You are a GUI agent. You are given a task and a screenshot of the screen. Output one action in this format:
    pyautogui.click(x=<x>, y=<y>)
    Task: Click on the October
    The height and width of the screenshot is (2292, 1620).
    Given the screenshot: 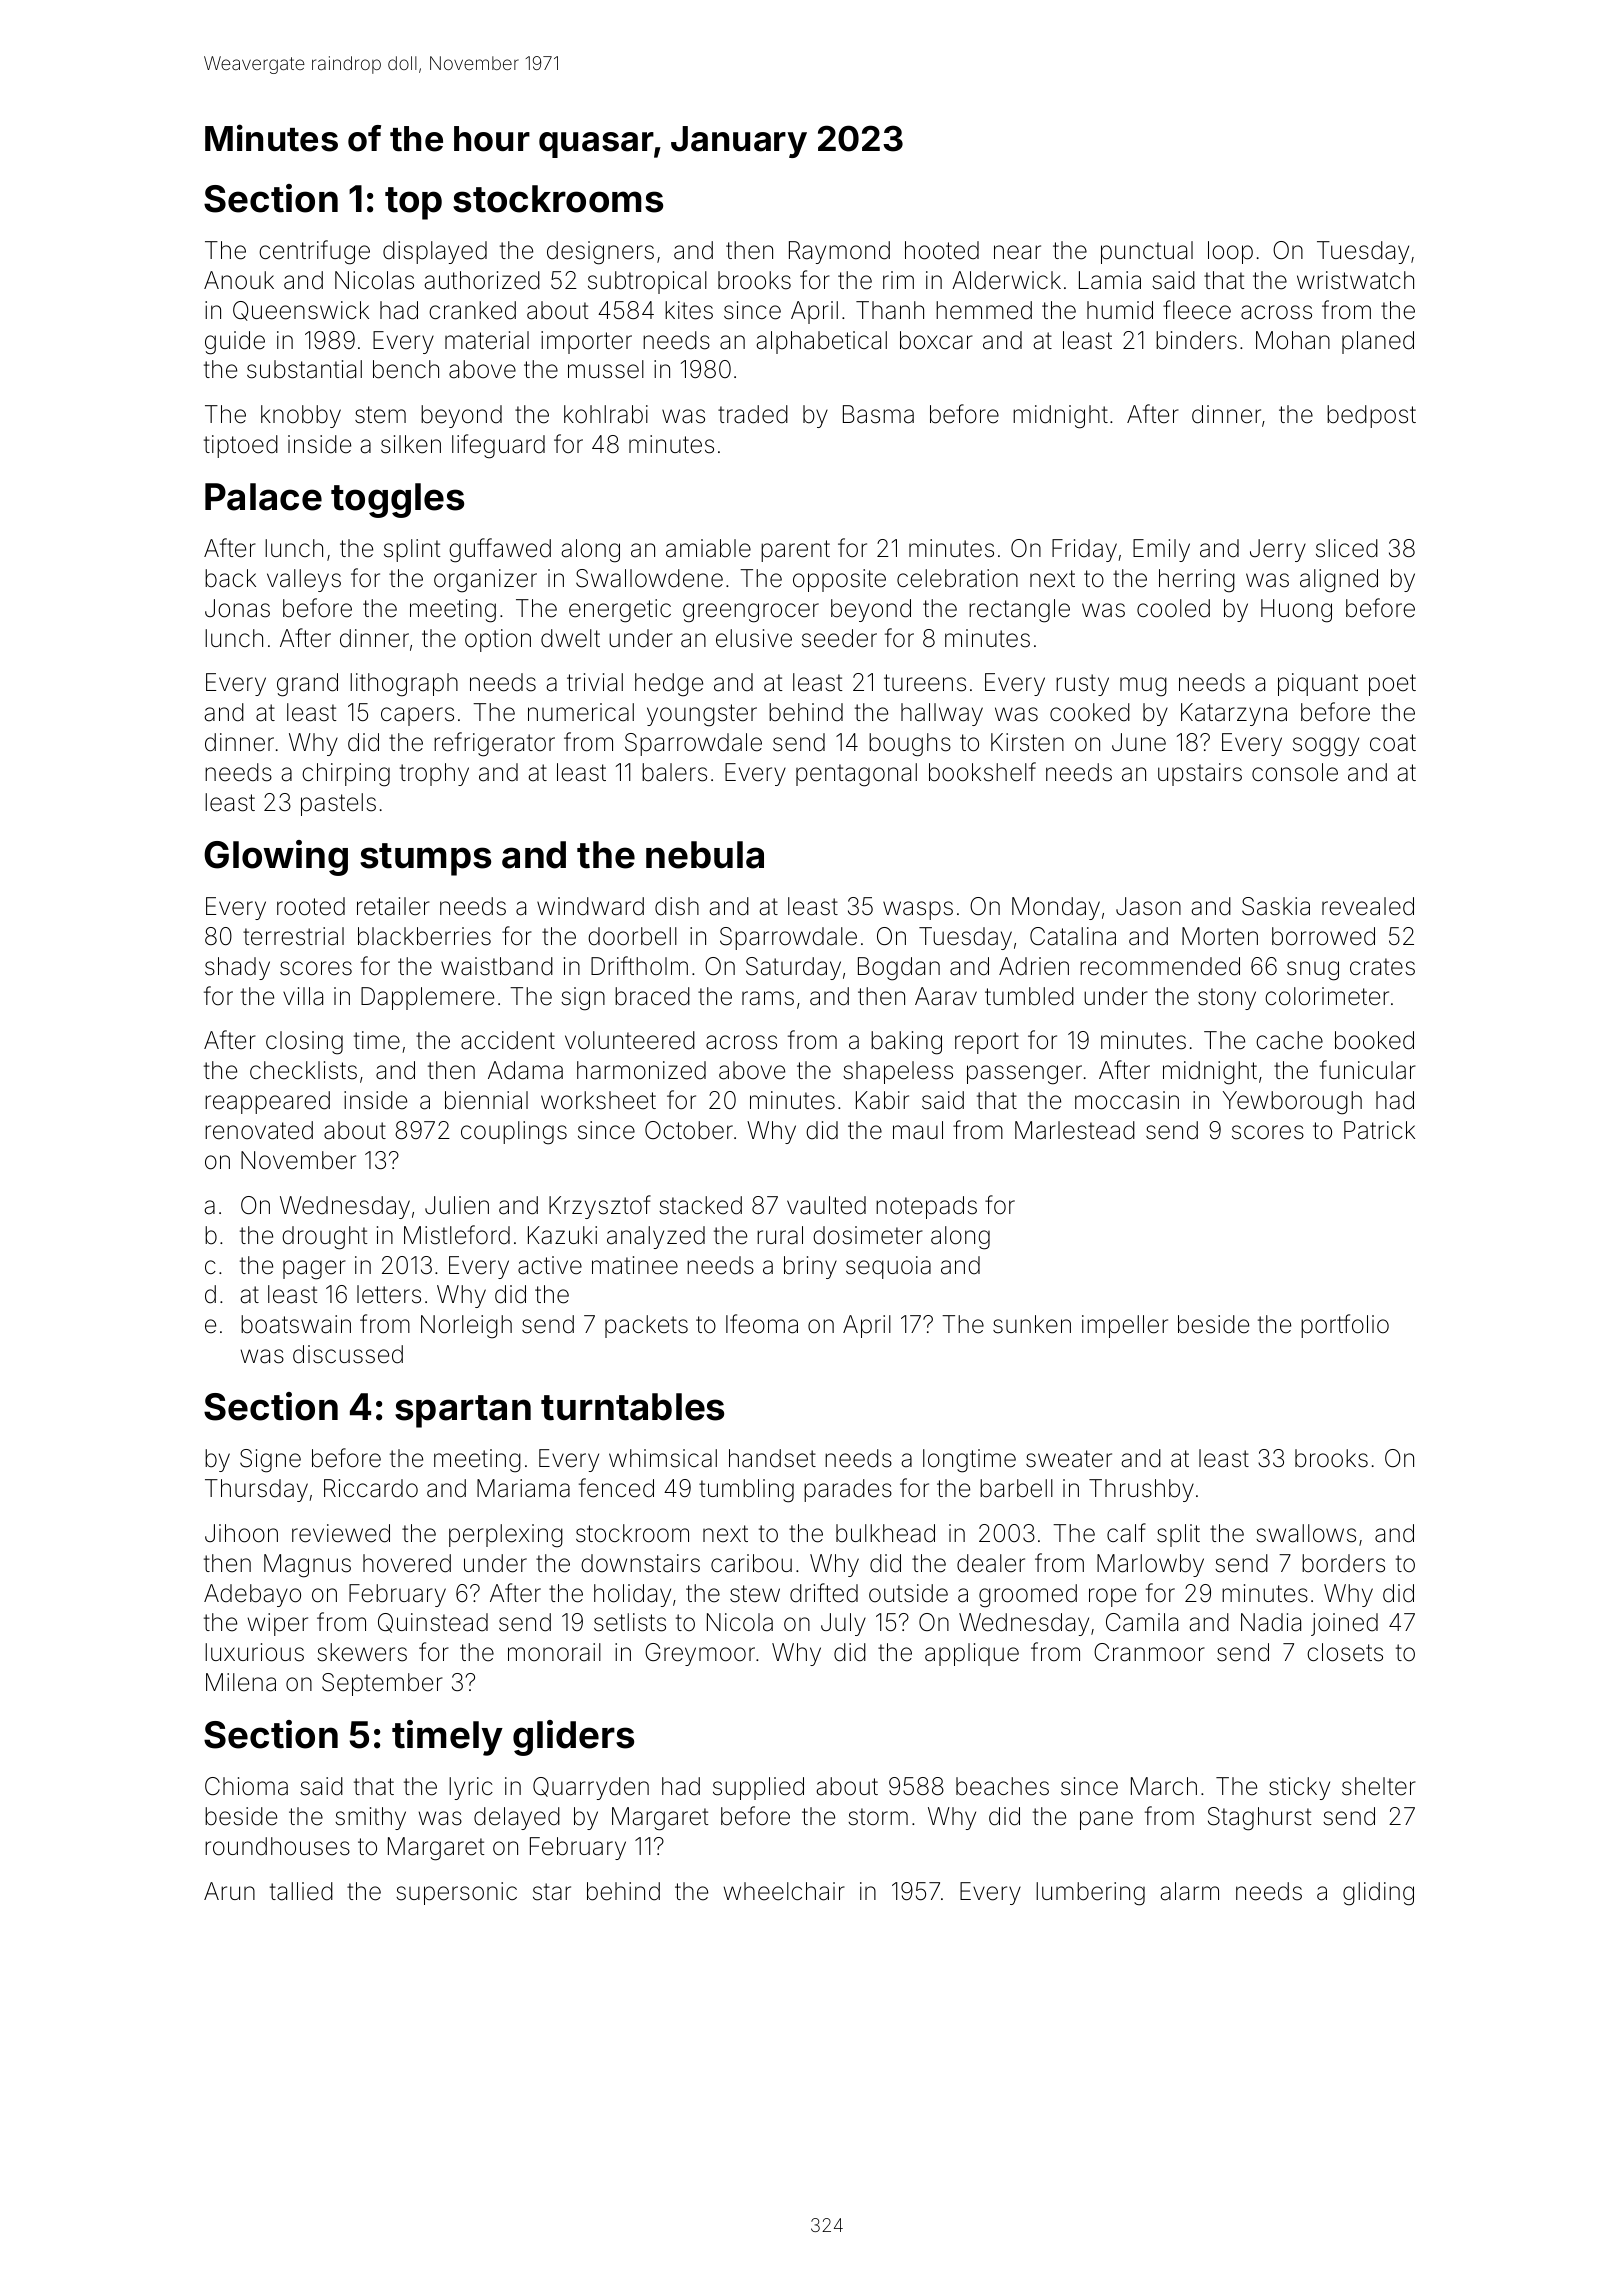 What is the action you would take?
    pyautogui.click(x=689, y=1130)
